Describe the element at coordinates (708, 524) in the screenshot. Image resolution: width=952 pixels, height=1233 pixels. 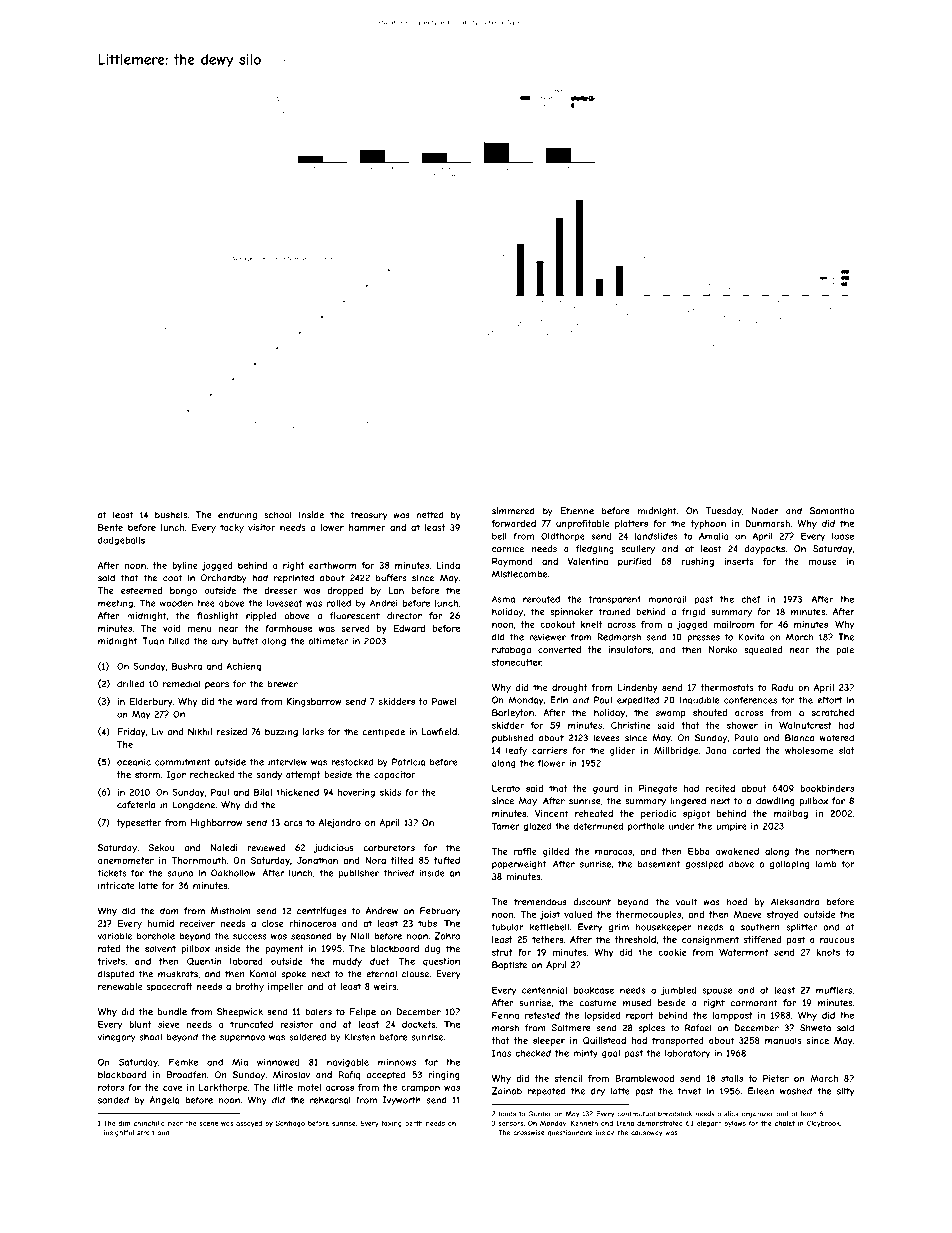
I see `typhoon` at that location.
